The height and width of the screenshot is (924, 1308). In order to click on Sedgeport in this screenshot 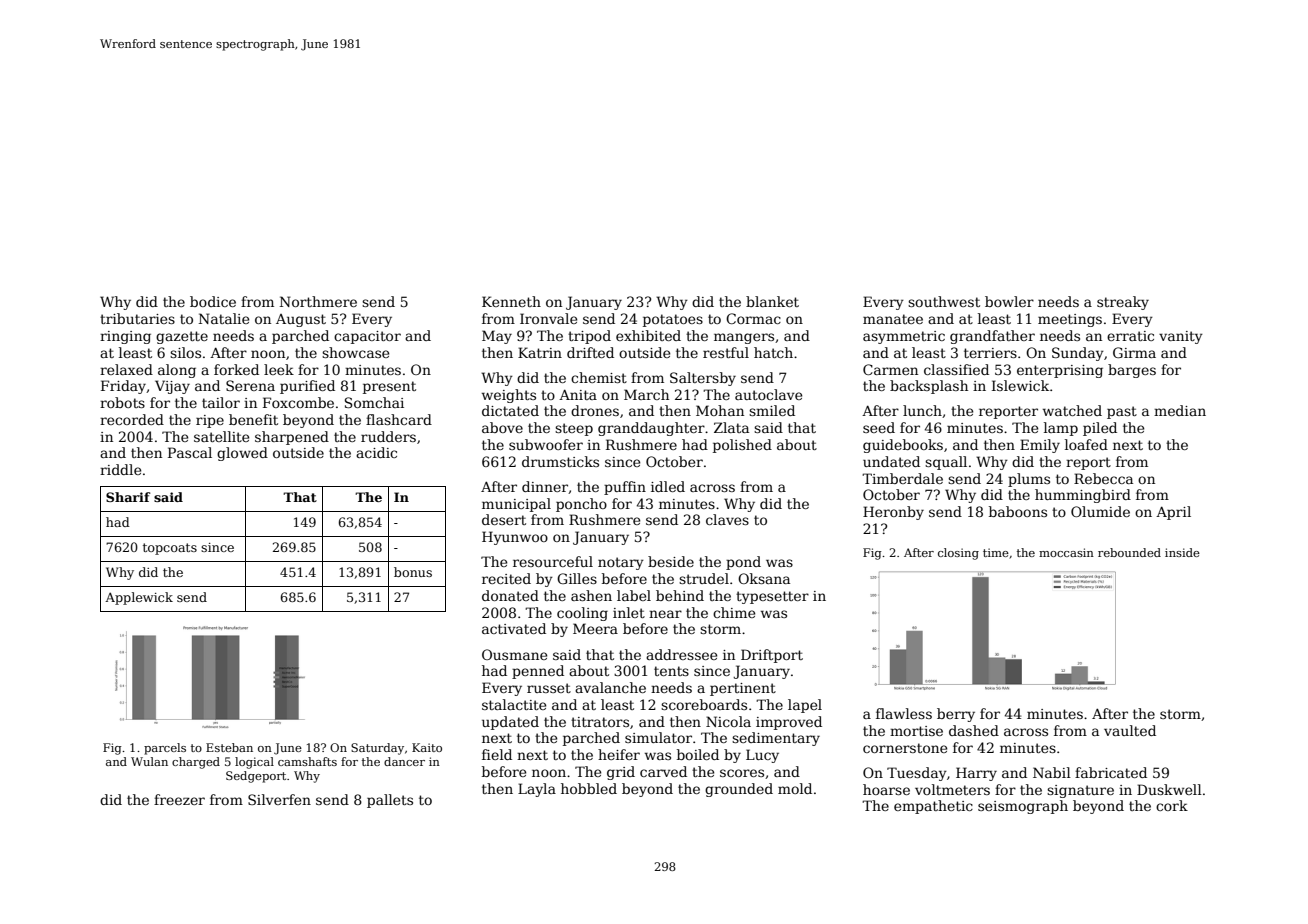, I will do `click(256, 777)`.
